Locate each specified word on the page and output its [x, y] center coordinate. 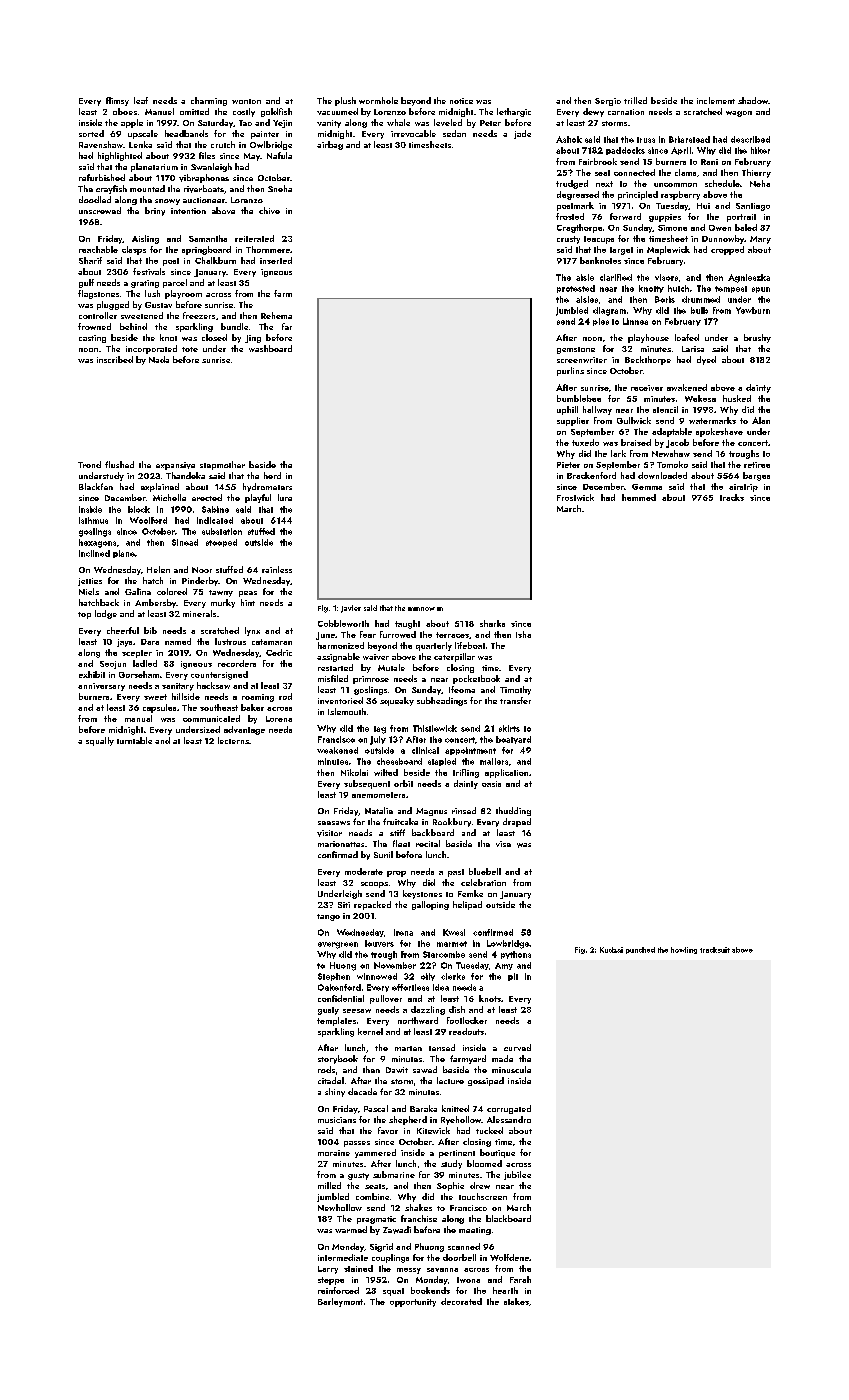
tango [328, 917]
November [395, 965]
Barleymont [340, 1302]
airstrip [743, 488]
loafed [687, 337]
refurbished [102, 177]
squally [100, 741]
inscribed [115, 359]
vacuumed [337, 111]
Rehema [276, 315]
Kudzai [611, 950]
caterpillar [454, 657]
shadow [753, 100]
